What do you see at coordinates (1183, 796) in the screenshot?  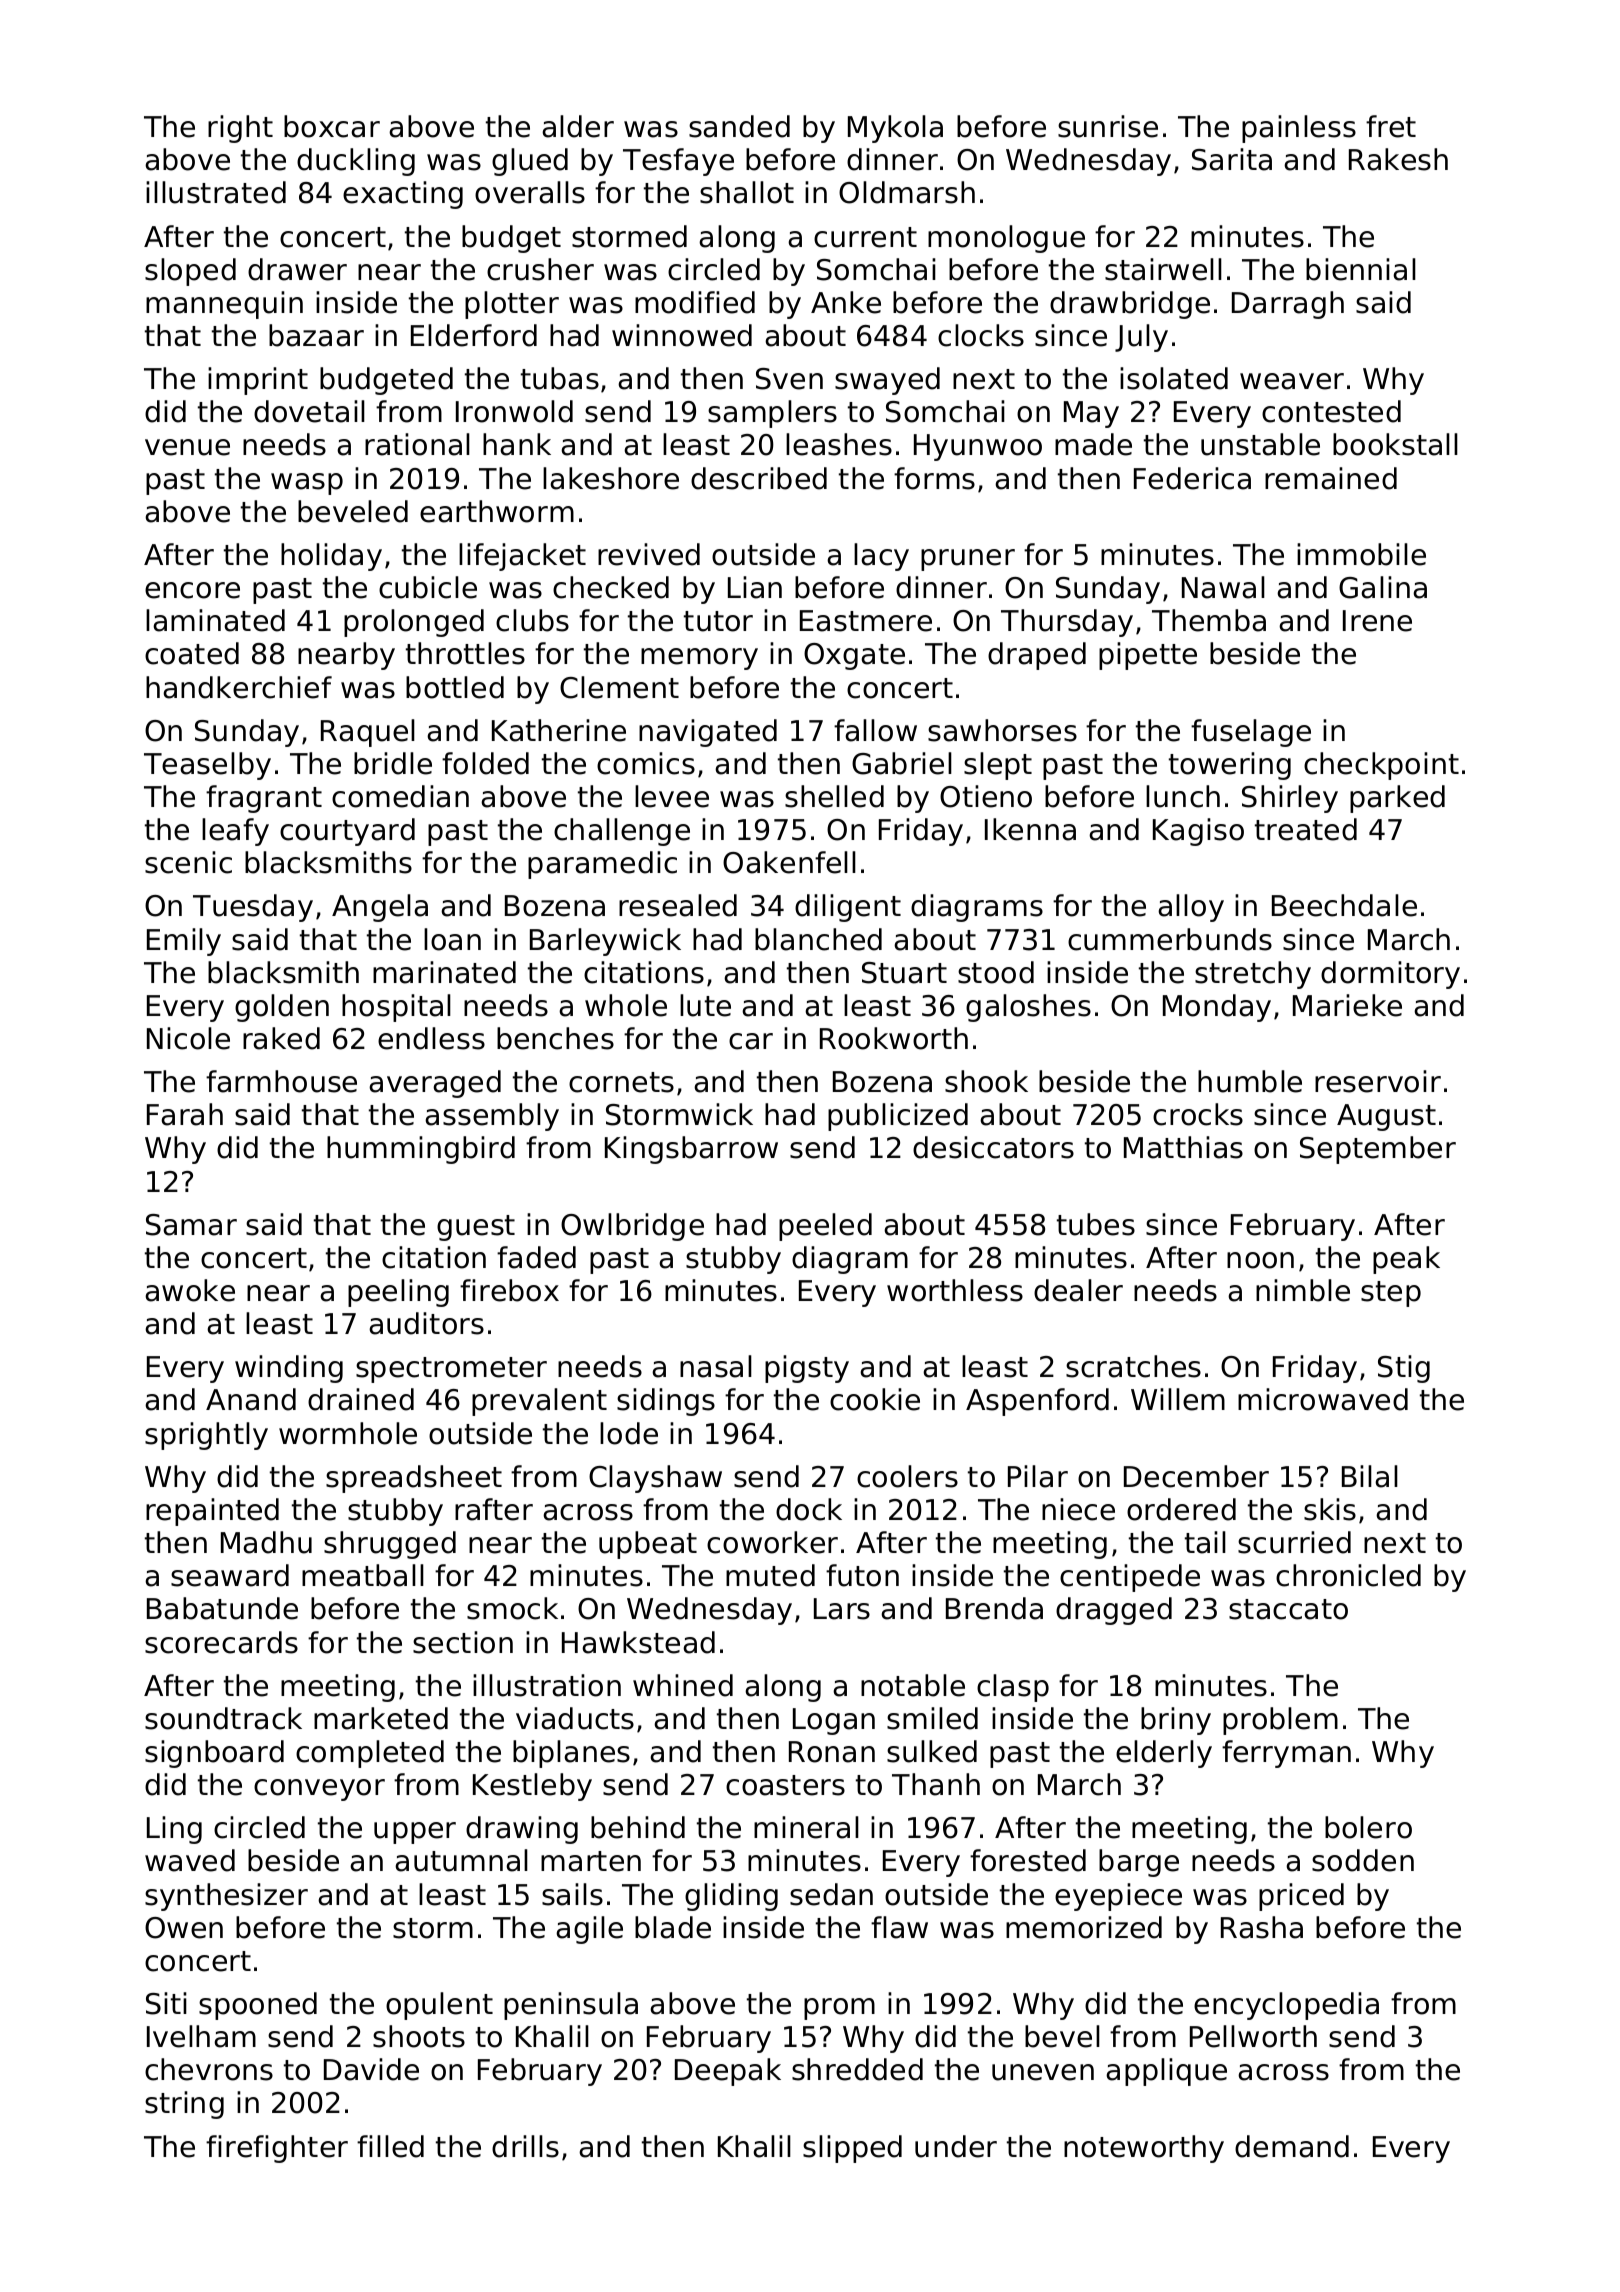 I see `lunch` at bounding box center [1183, 796].
